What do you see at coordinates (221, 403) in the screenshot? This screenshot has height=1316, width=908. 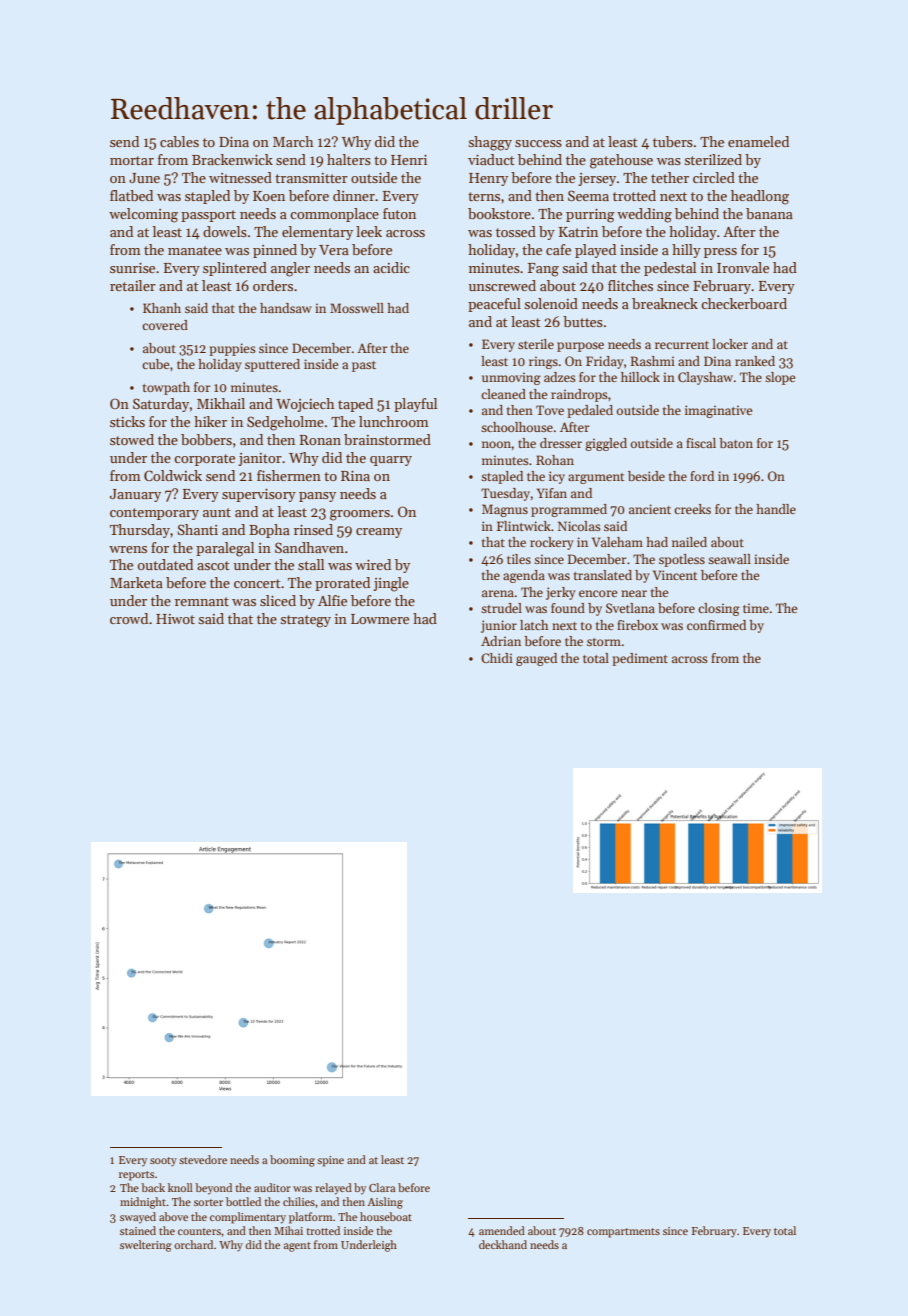 I see `Mikhail` at bounding box center [221, 403].
